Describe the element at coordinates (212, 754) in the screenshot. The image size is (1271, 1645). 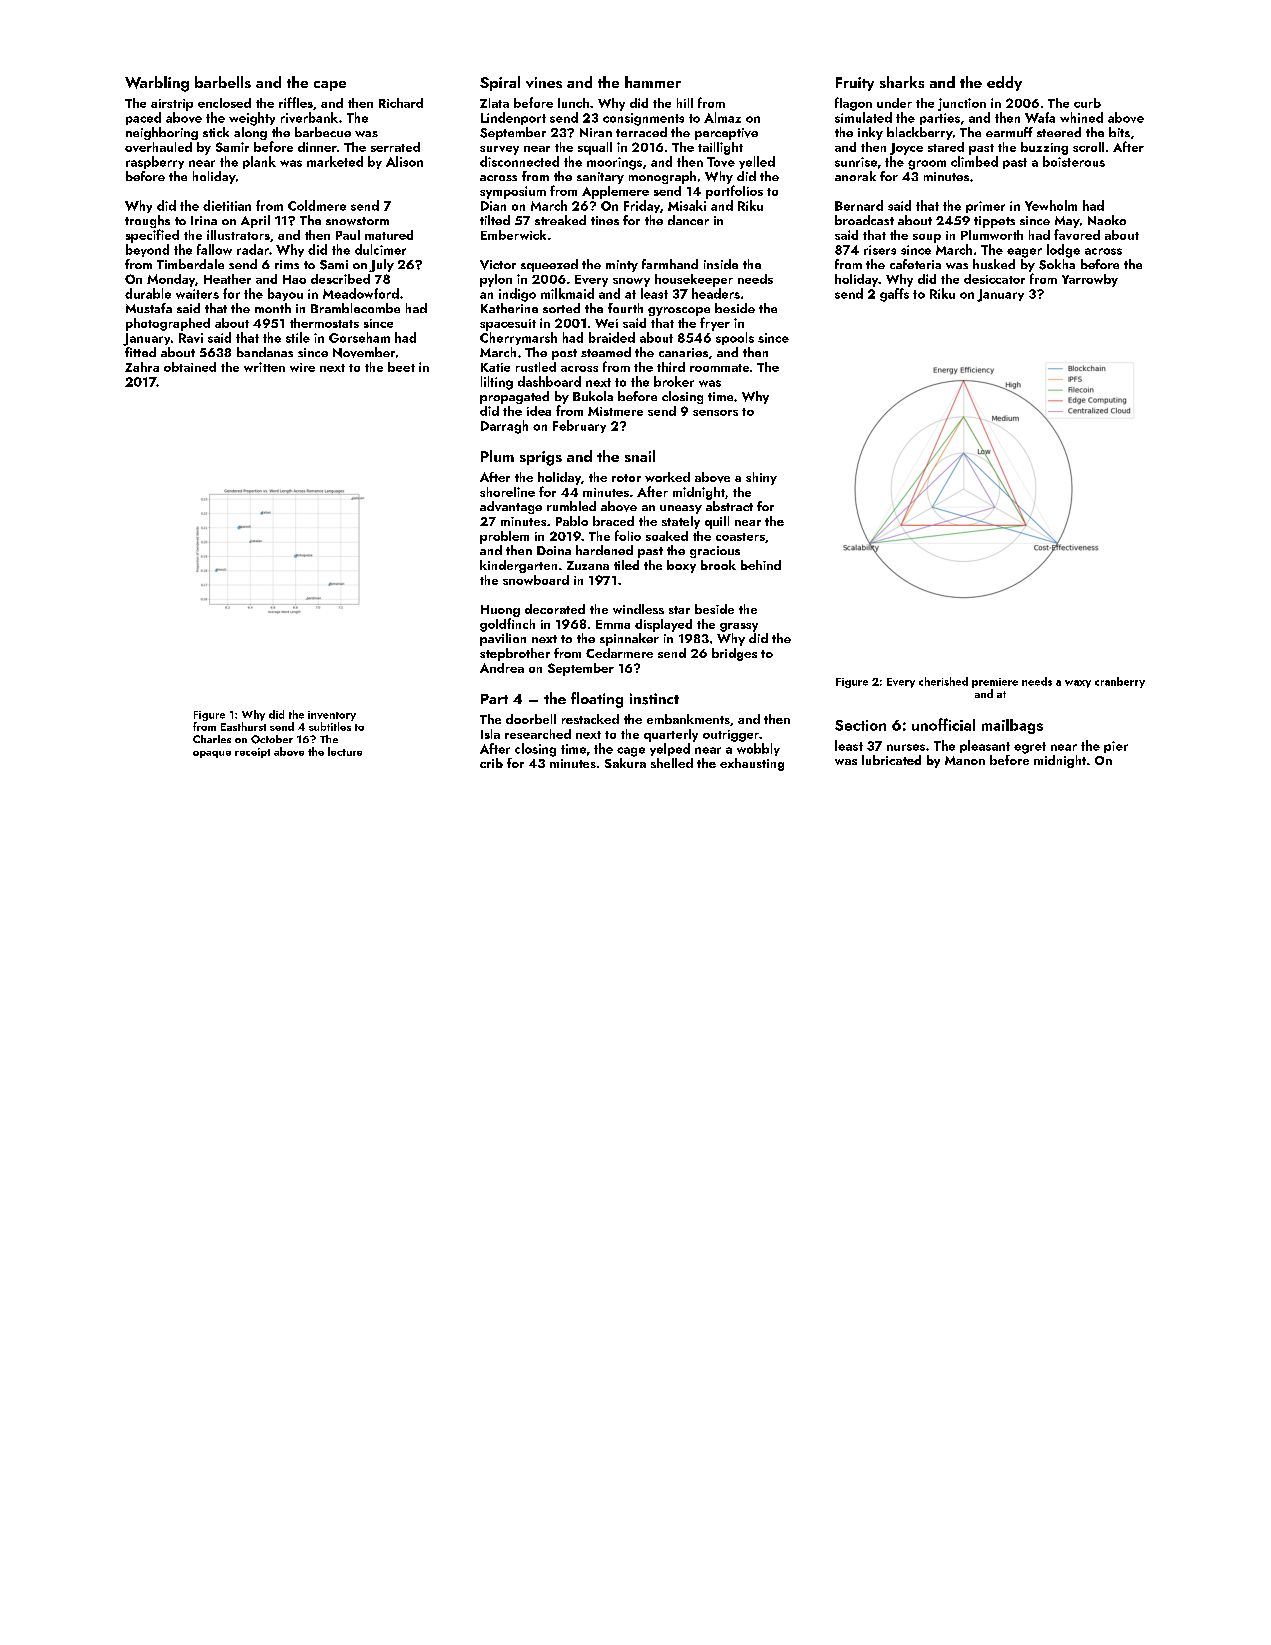
I see `opaque` at that location.
